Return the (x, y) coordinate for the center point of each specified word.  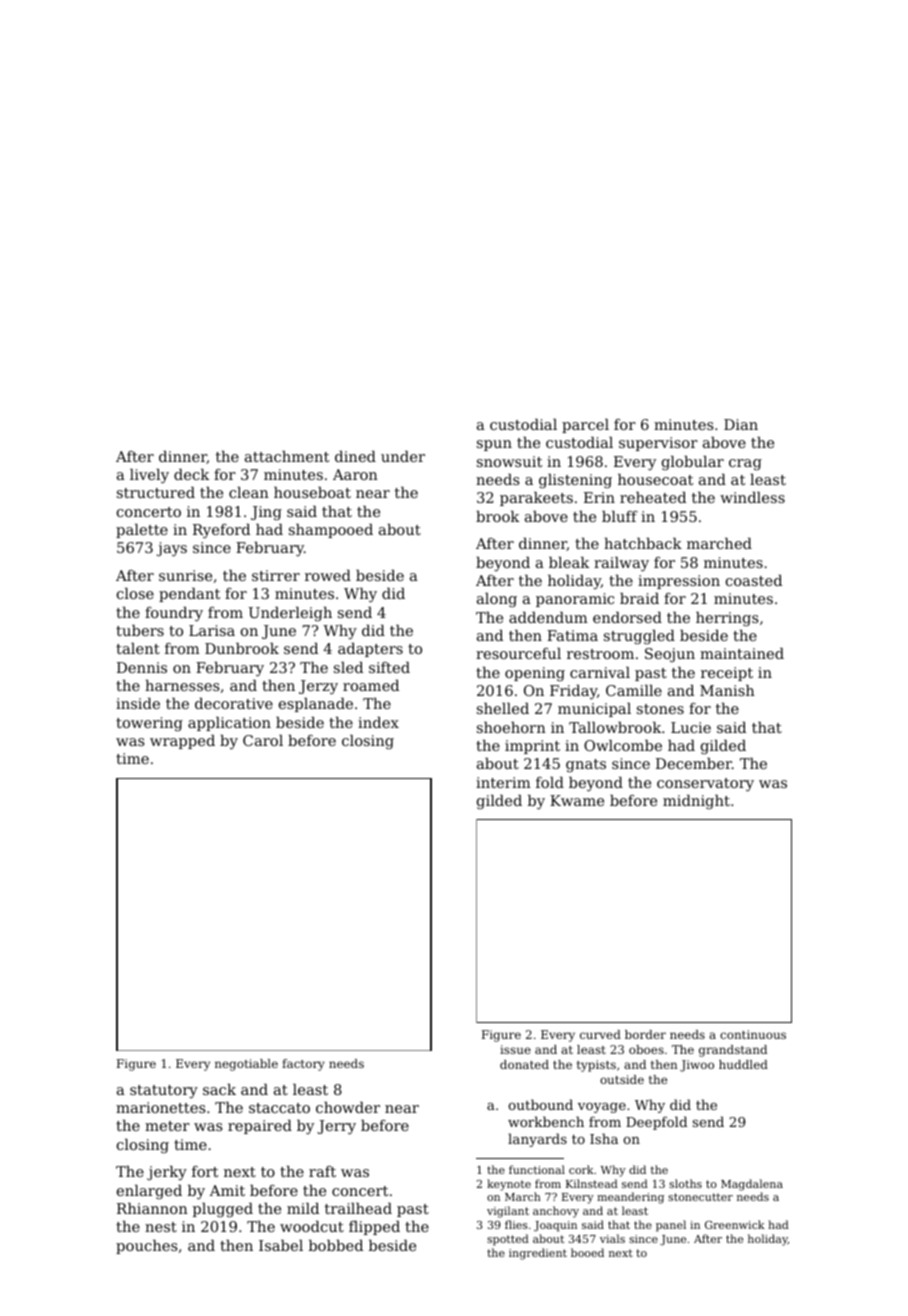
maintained (742, 653)
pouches (147, 1247)
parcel (585, 426)
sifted (389, 667)
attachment (287, 456)
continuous (753, 1034)
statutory (164, 1091)
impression (679, 582)
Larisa (212, 630)
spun (494, 445)
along (497, 600)
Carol (263, 740)
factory (303, 1065)
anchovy (556, 1212)
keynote (509, 1185)
